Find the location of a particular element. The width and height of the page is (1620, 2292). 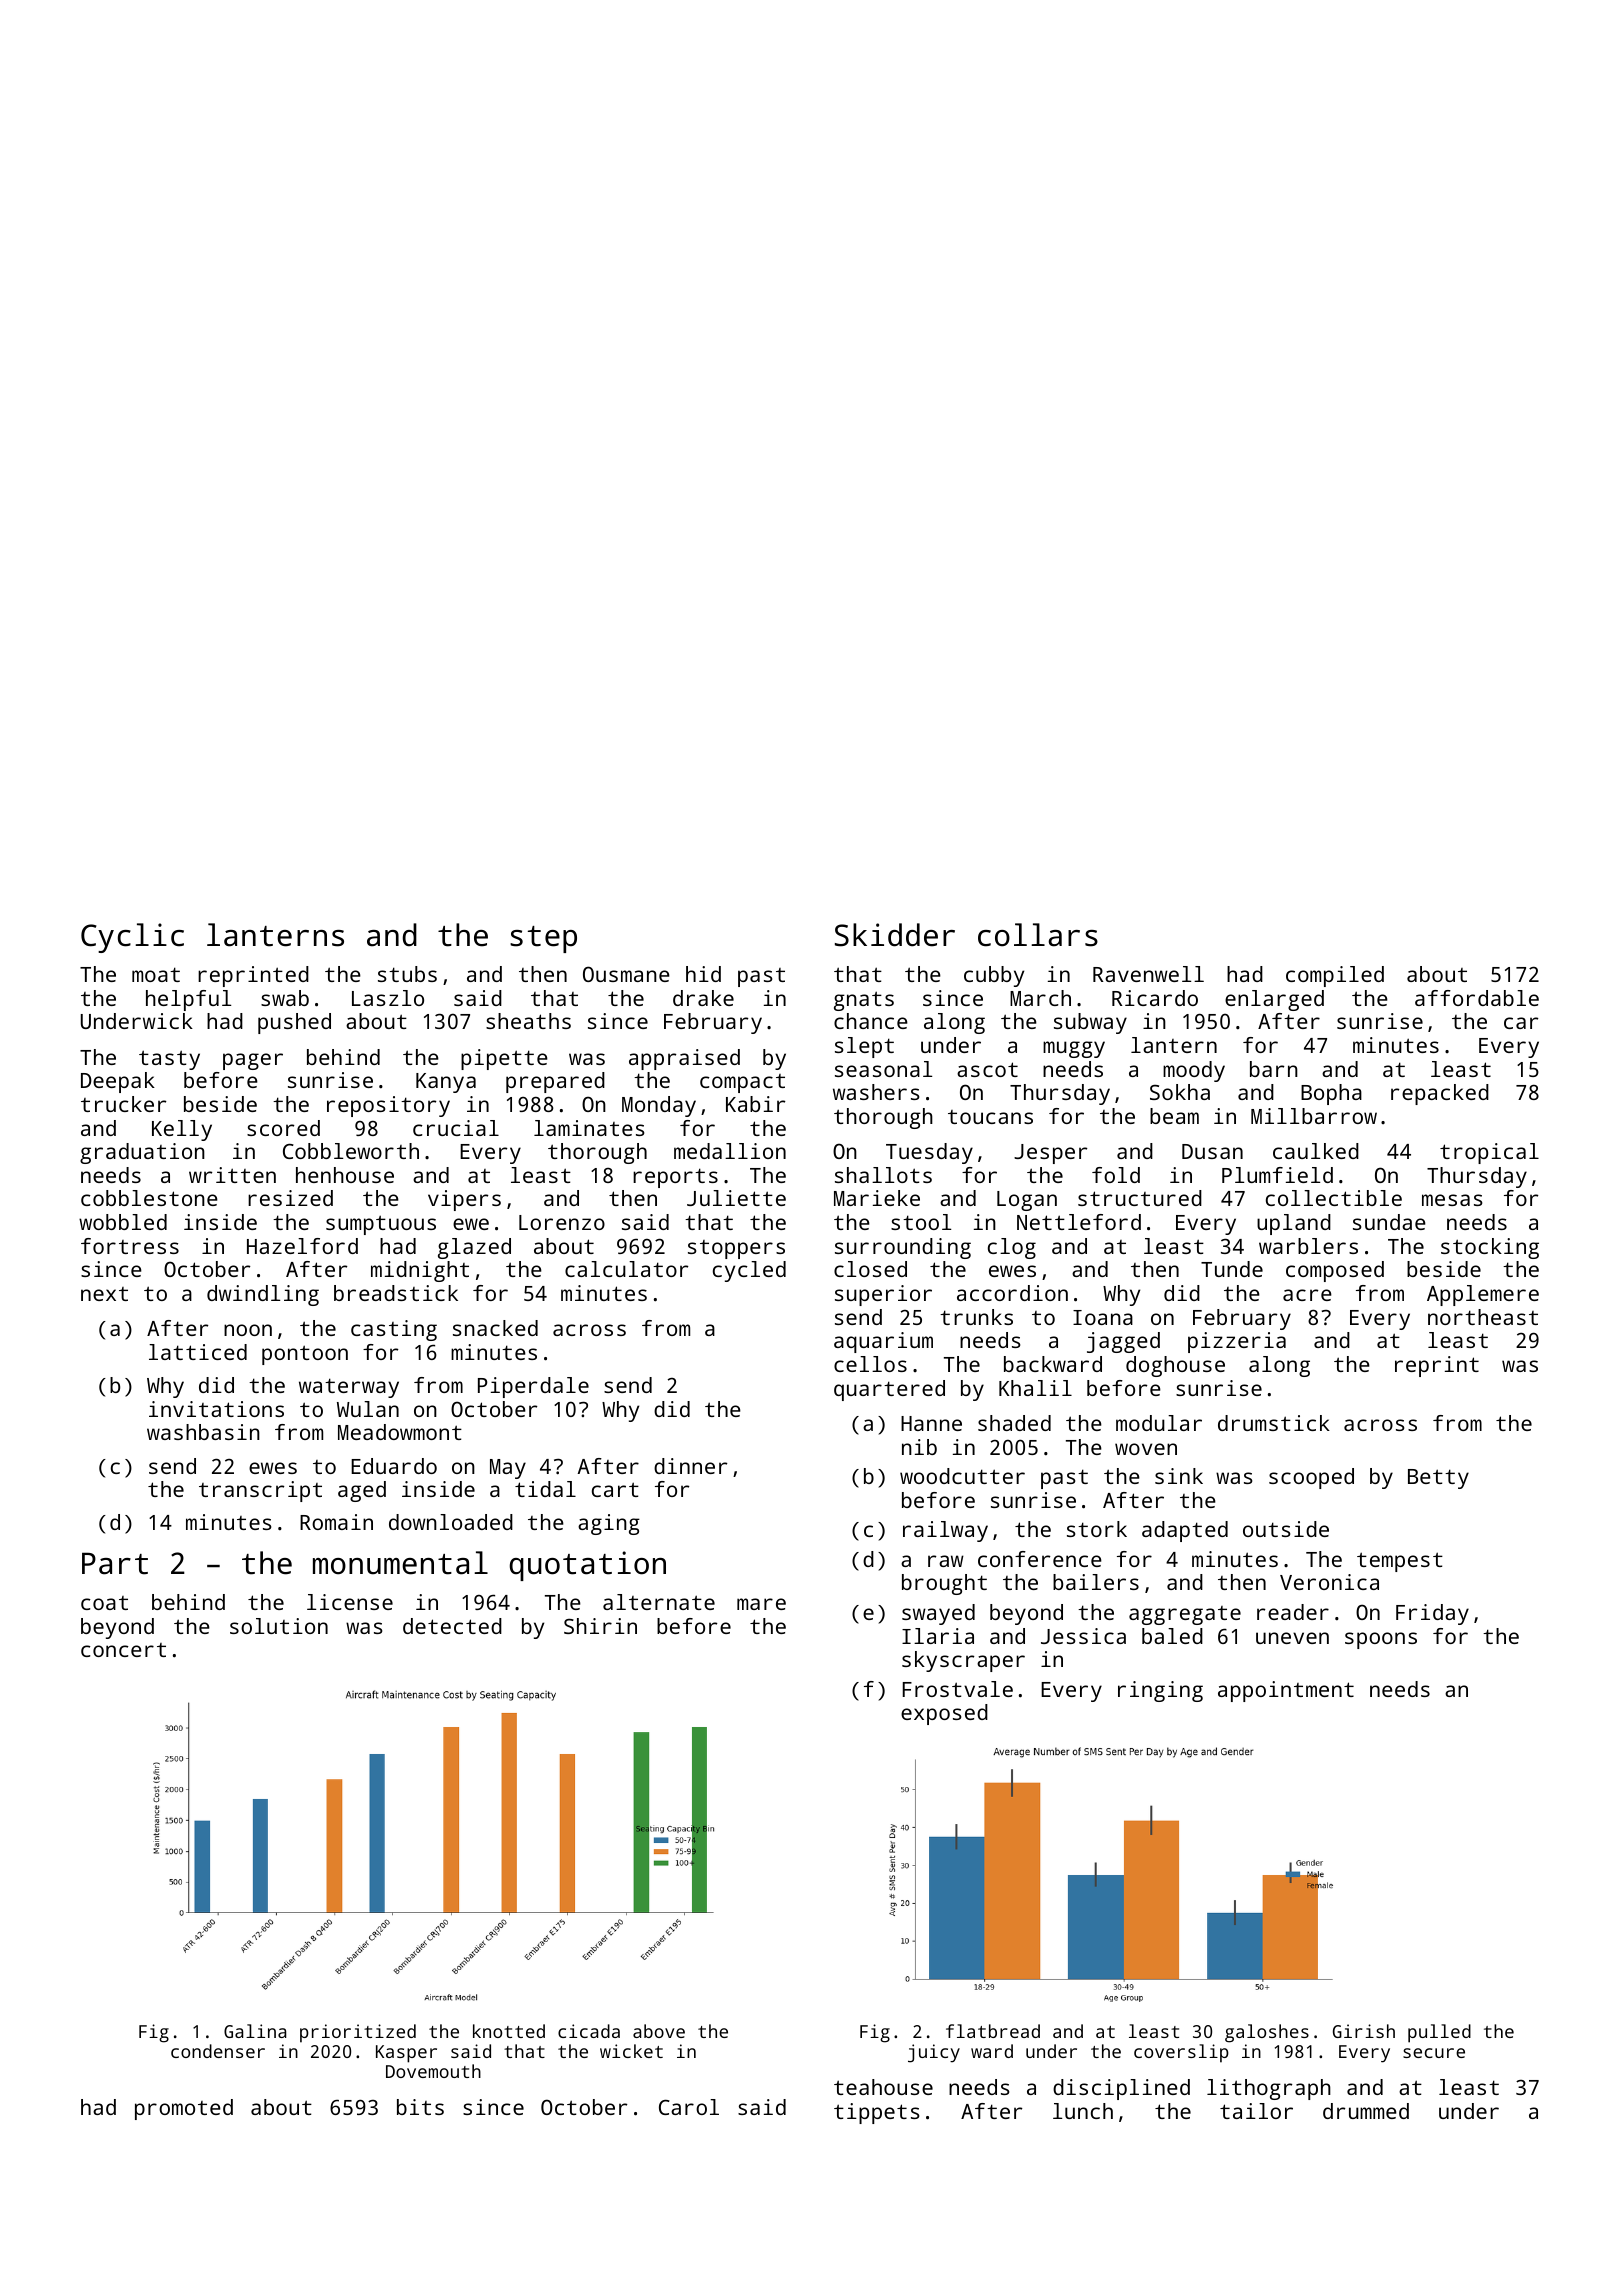

juicy is located at coordinates (934, 2053).
